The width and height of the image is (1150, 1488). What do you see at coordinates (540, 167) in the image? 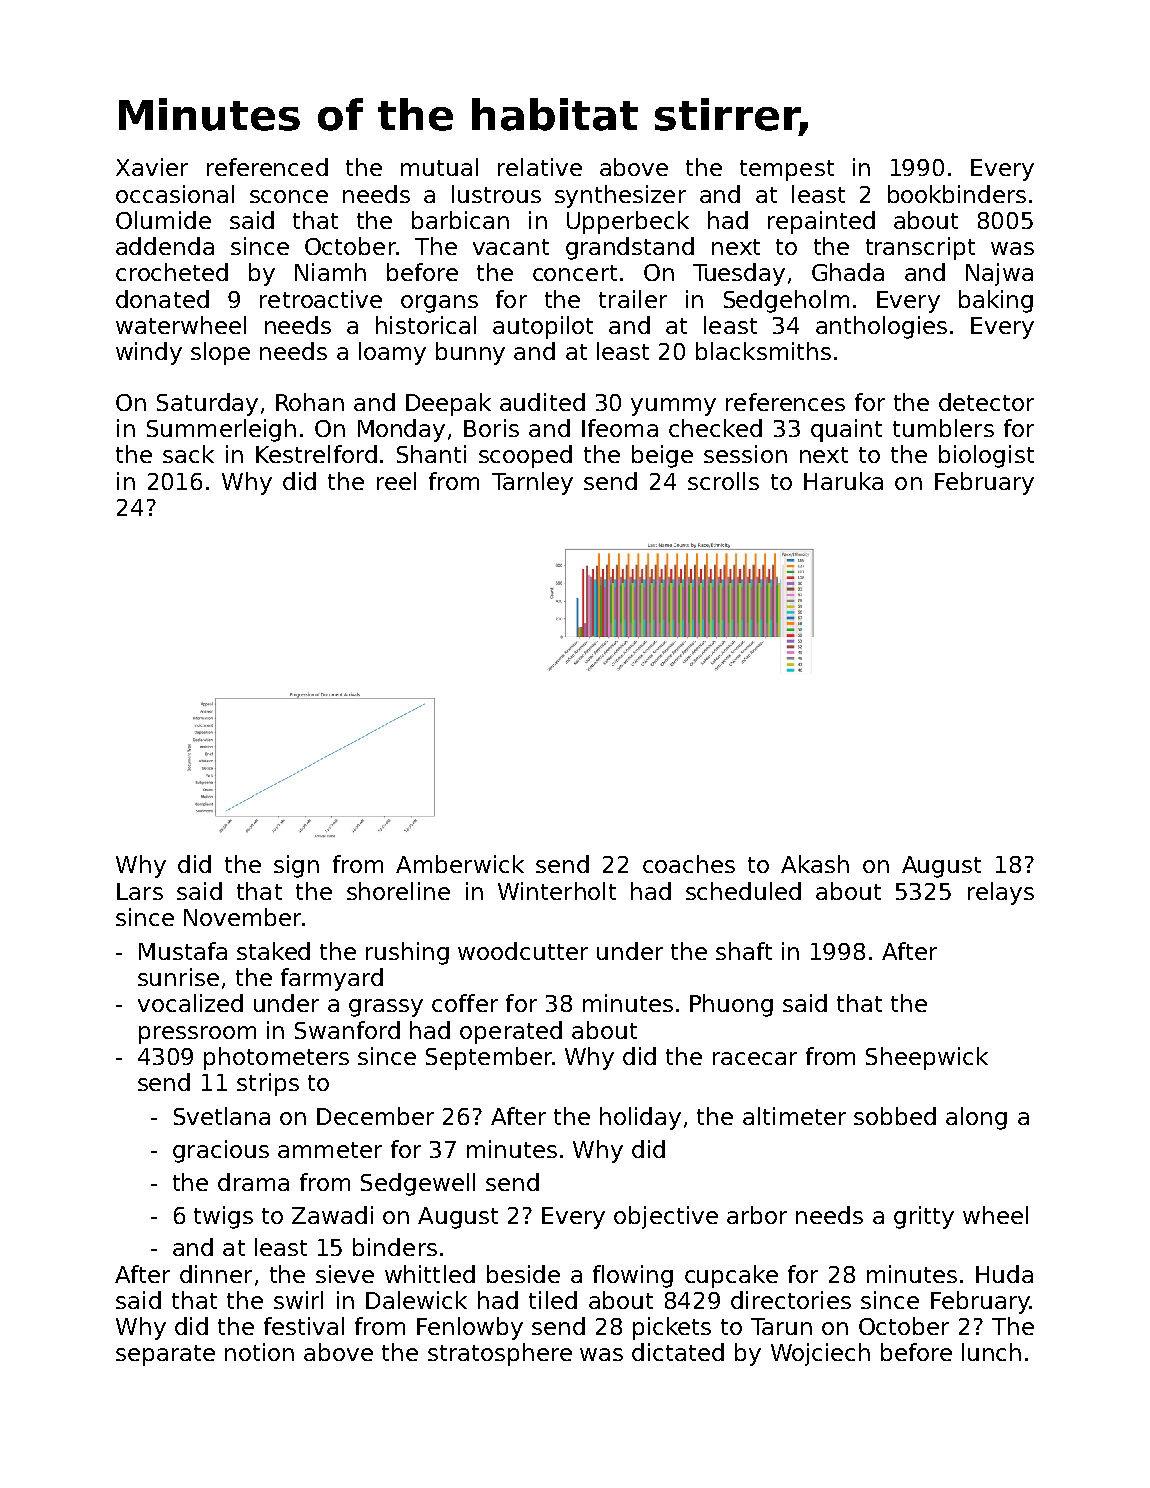
I see `relative` at bounding box center [540, 167].
